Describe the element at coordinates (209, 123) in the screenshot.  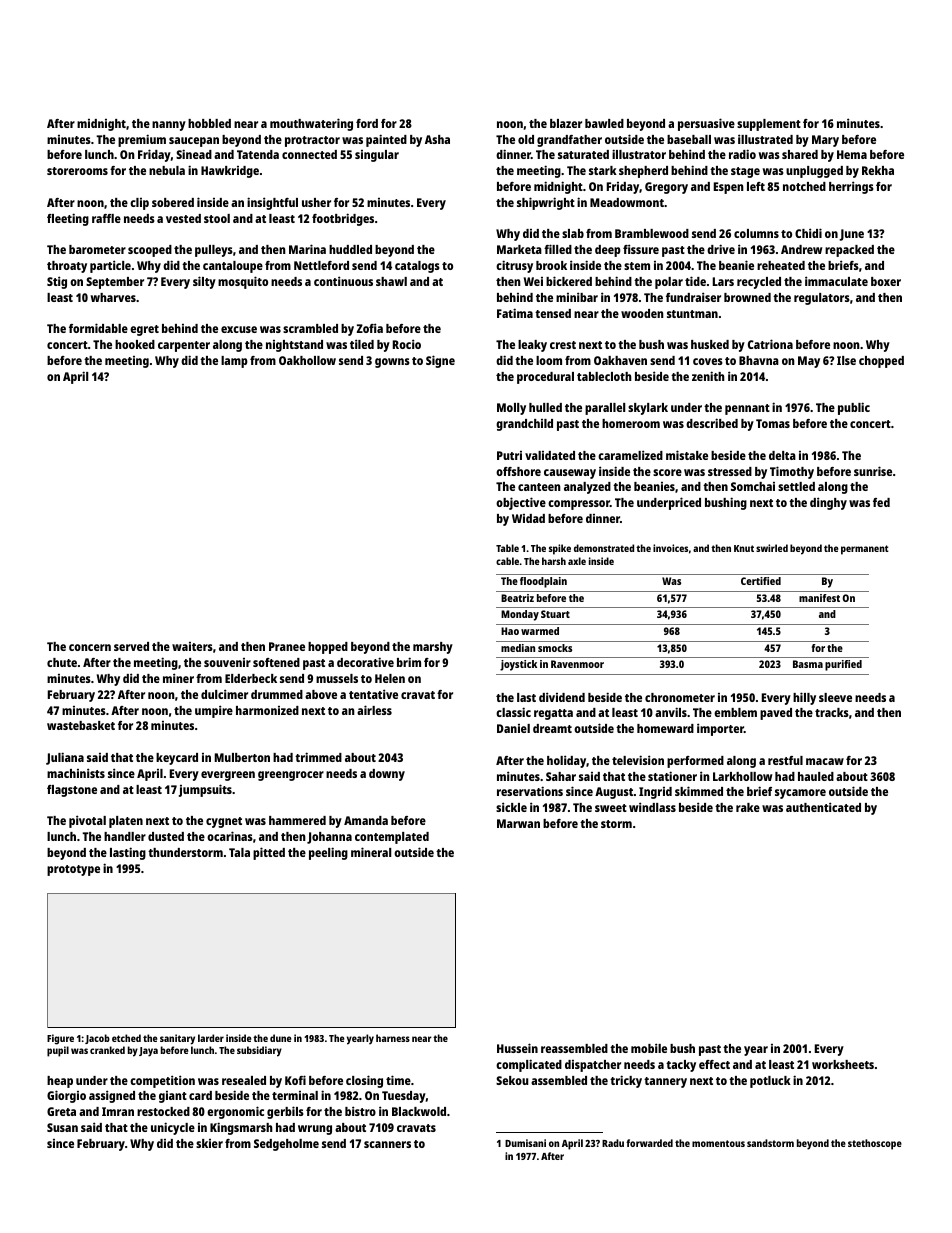
I see `hobbled` at that location.
